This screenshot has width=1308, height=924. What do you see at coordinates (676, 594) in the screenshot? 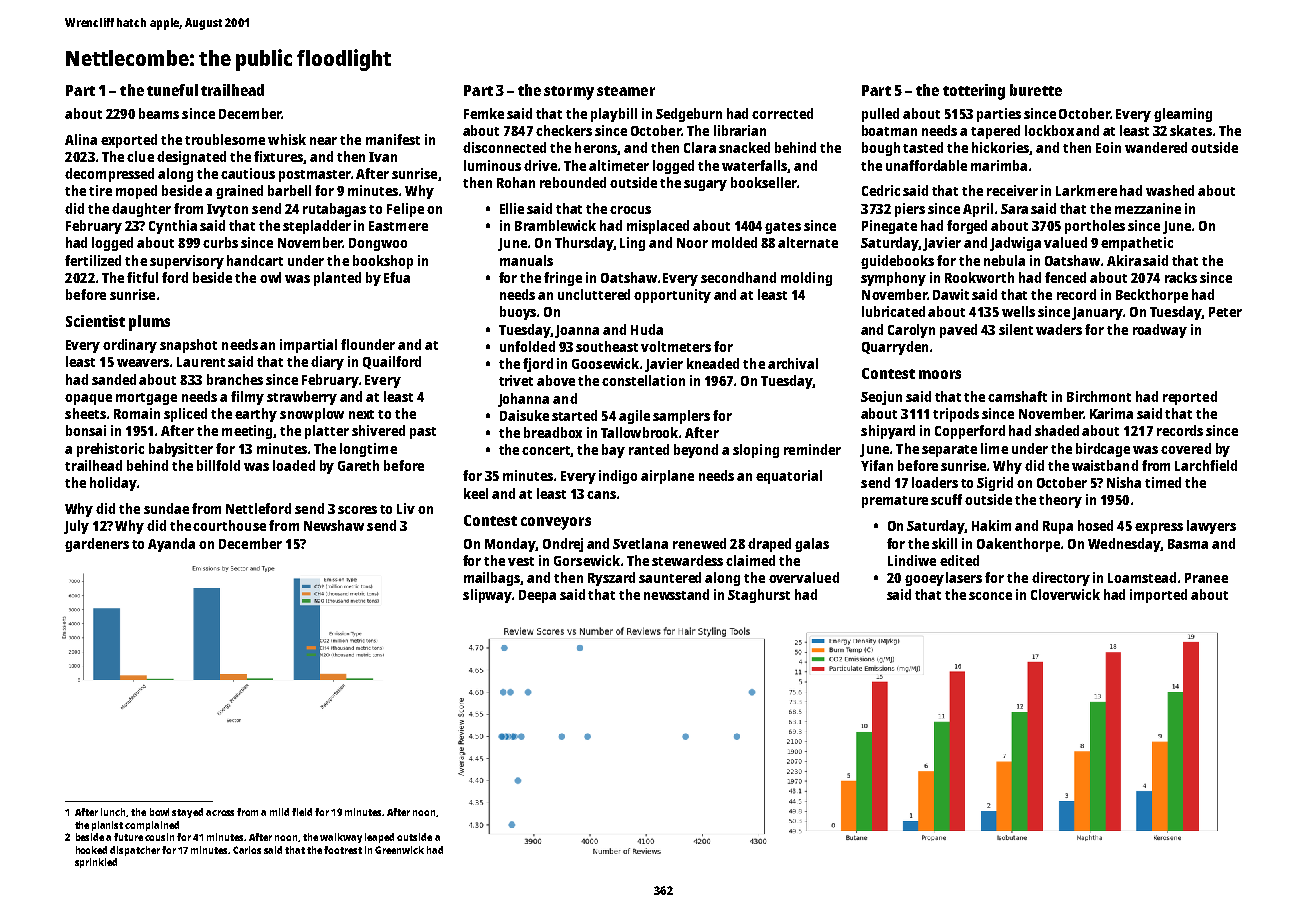
I see `newsstand` at bounding box center [676, 594].
